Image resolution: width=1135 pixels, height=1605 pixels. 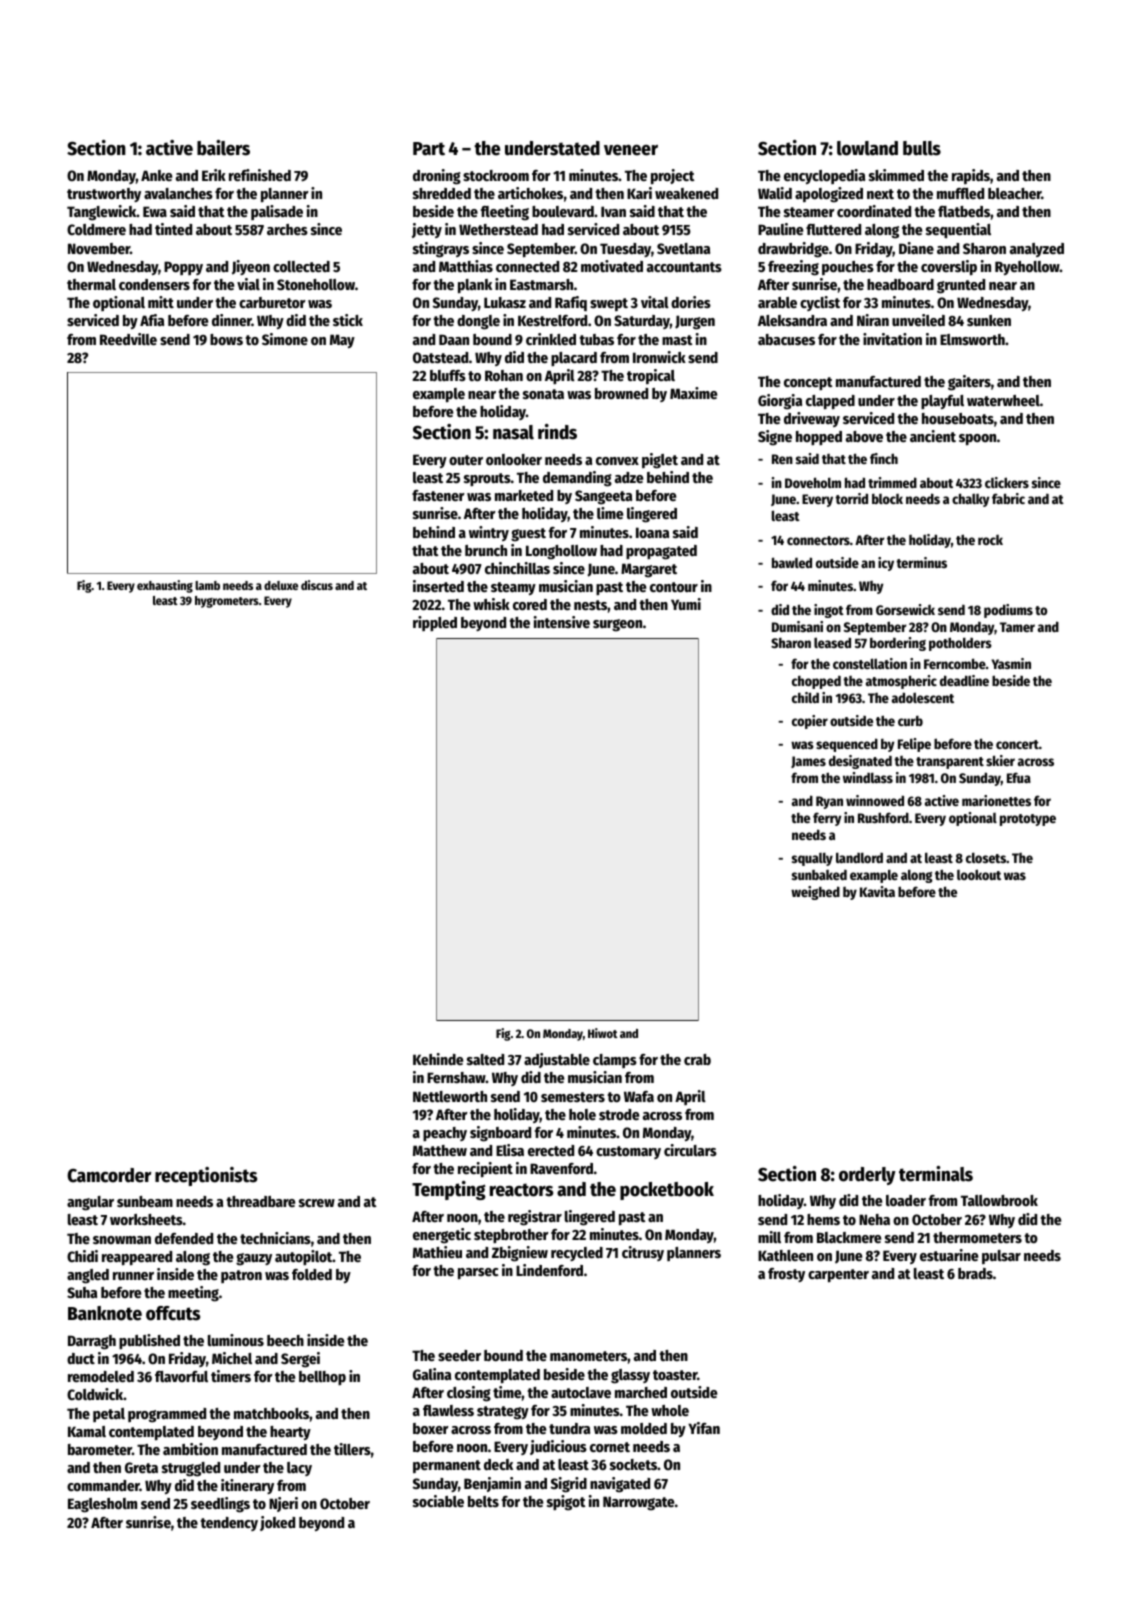 What do you see at coordinates (603, 1033) in the page?
I see `Hiwot` at bounding box center [603, 1033].
